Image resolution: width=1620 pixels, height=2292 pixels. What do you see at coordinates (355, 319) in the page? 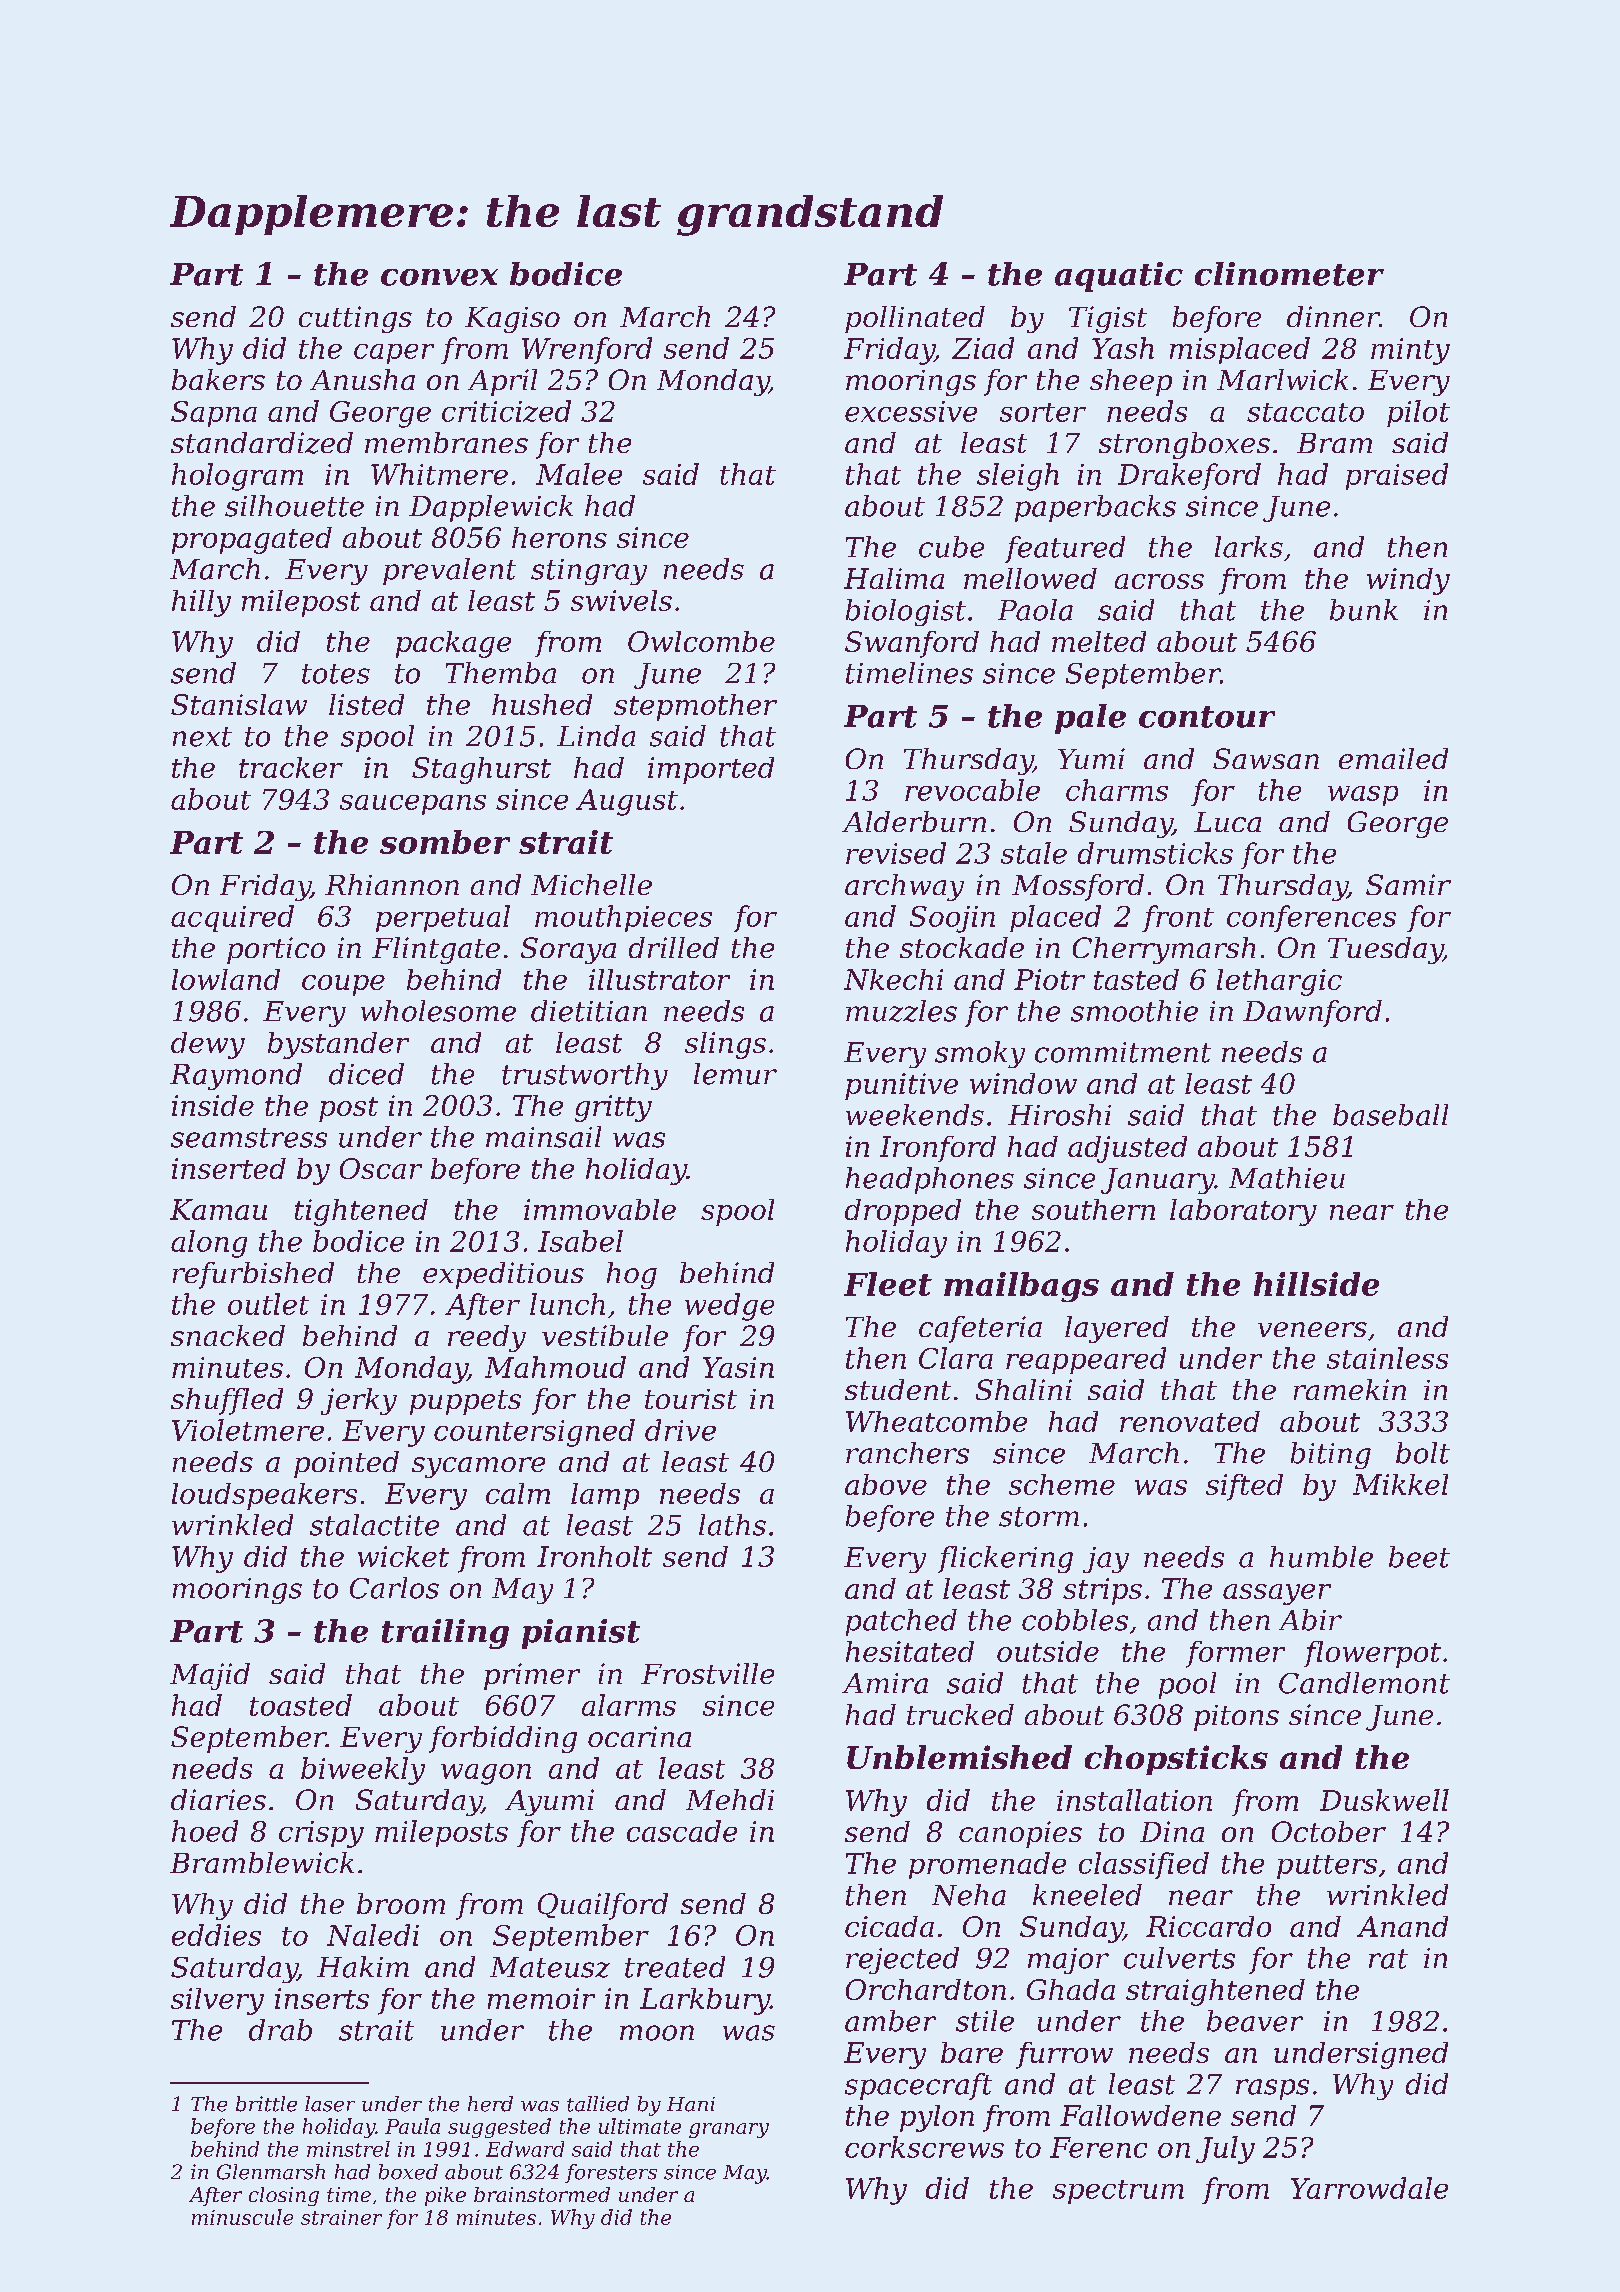
I see `cuttings` at bounding box center [355, 319].
